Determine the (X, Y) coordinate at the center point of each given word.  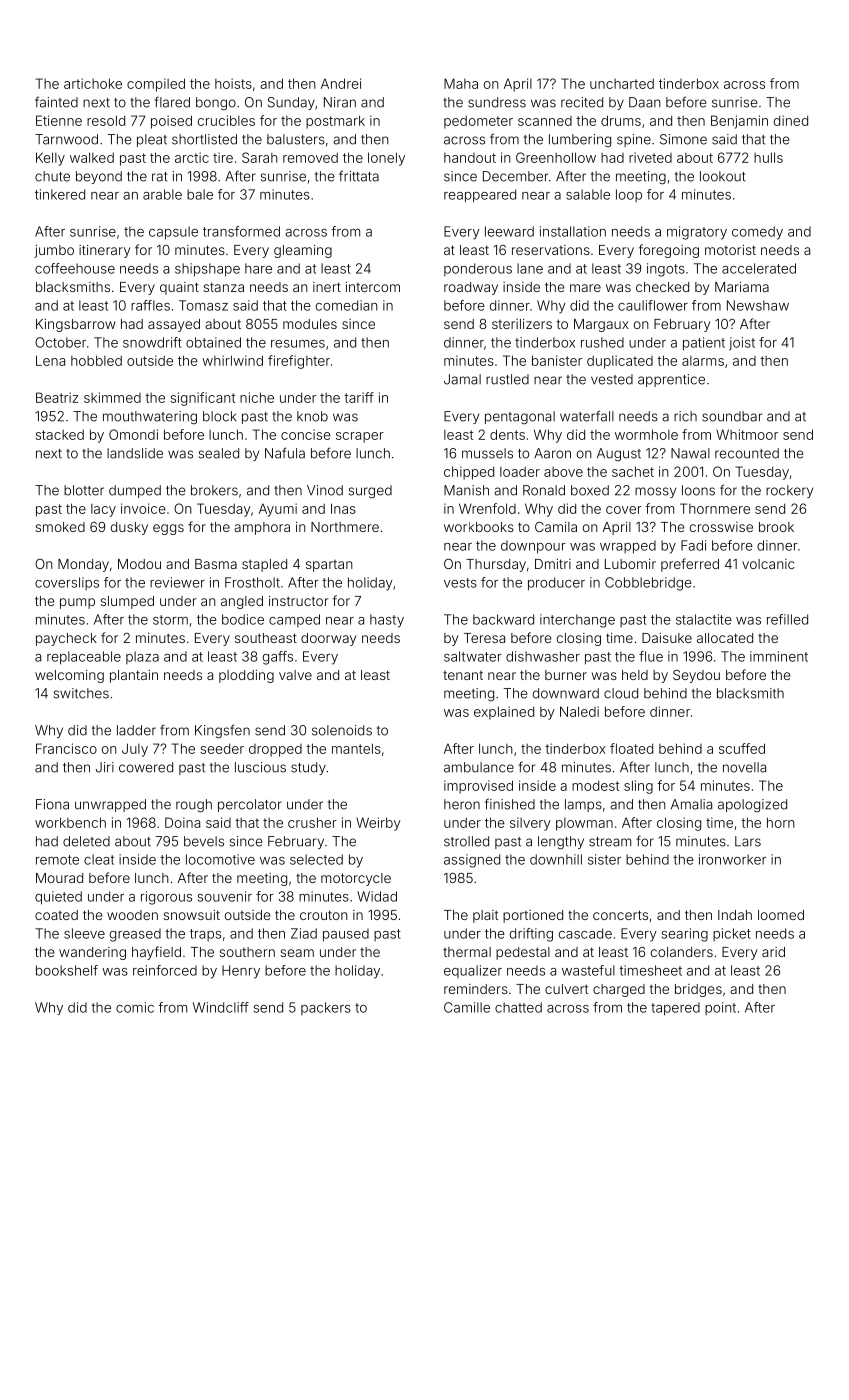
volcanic (768, 564)
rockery (789, 491)
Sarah (260, 157)
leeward (509, 231)
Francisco (66, 748)
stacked (60, 435)
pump (77, 603)
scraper (360, 437)
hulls (768, 157)
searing (685, 935)
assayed (174, 325)
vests (460, 583)
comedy (757, 233)
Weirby (378, 824)
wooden (132, 915)
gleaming (303, 251)
